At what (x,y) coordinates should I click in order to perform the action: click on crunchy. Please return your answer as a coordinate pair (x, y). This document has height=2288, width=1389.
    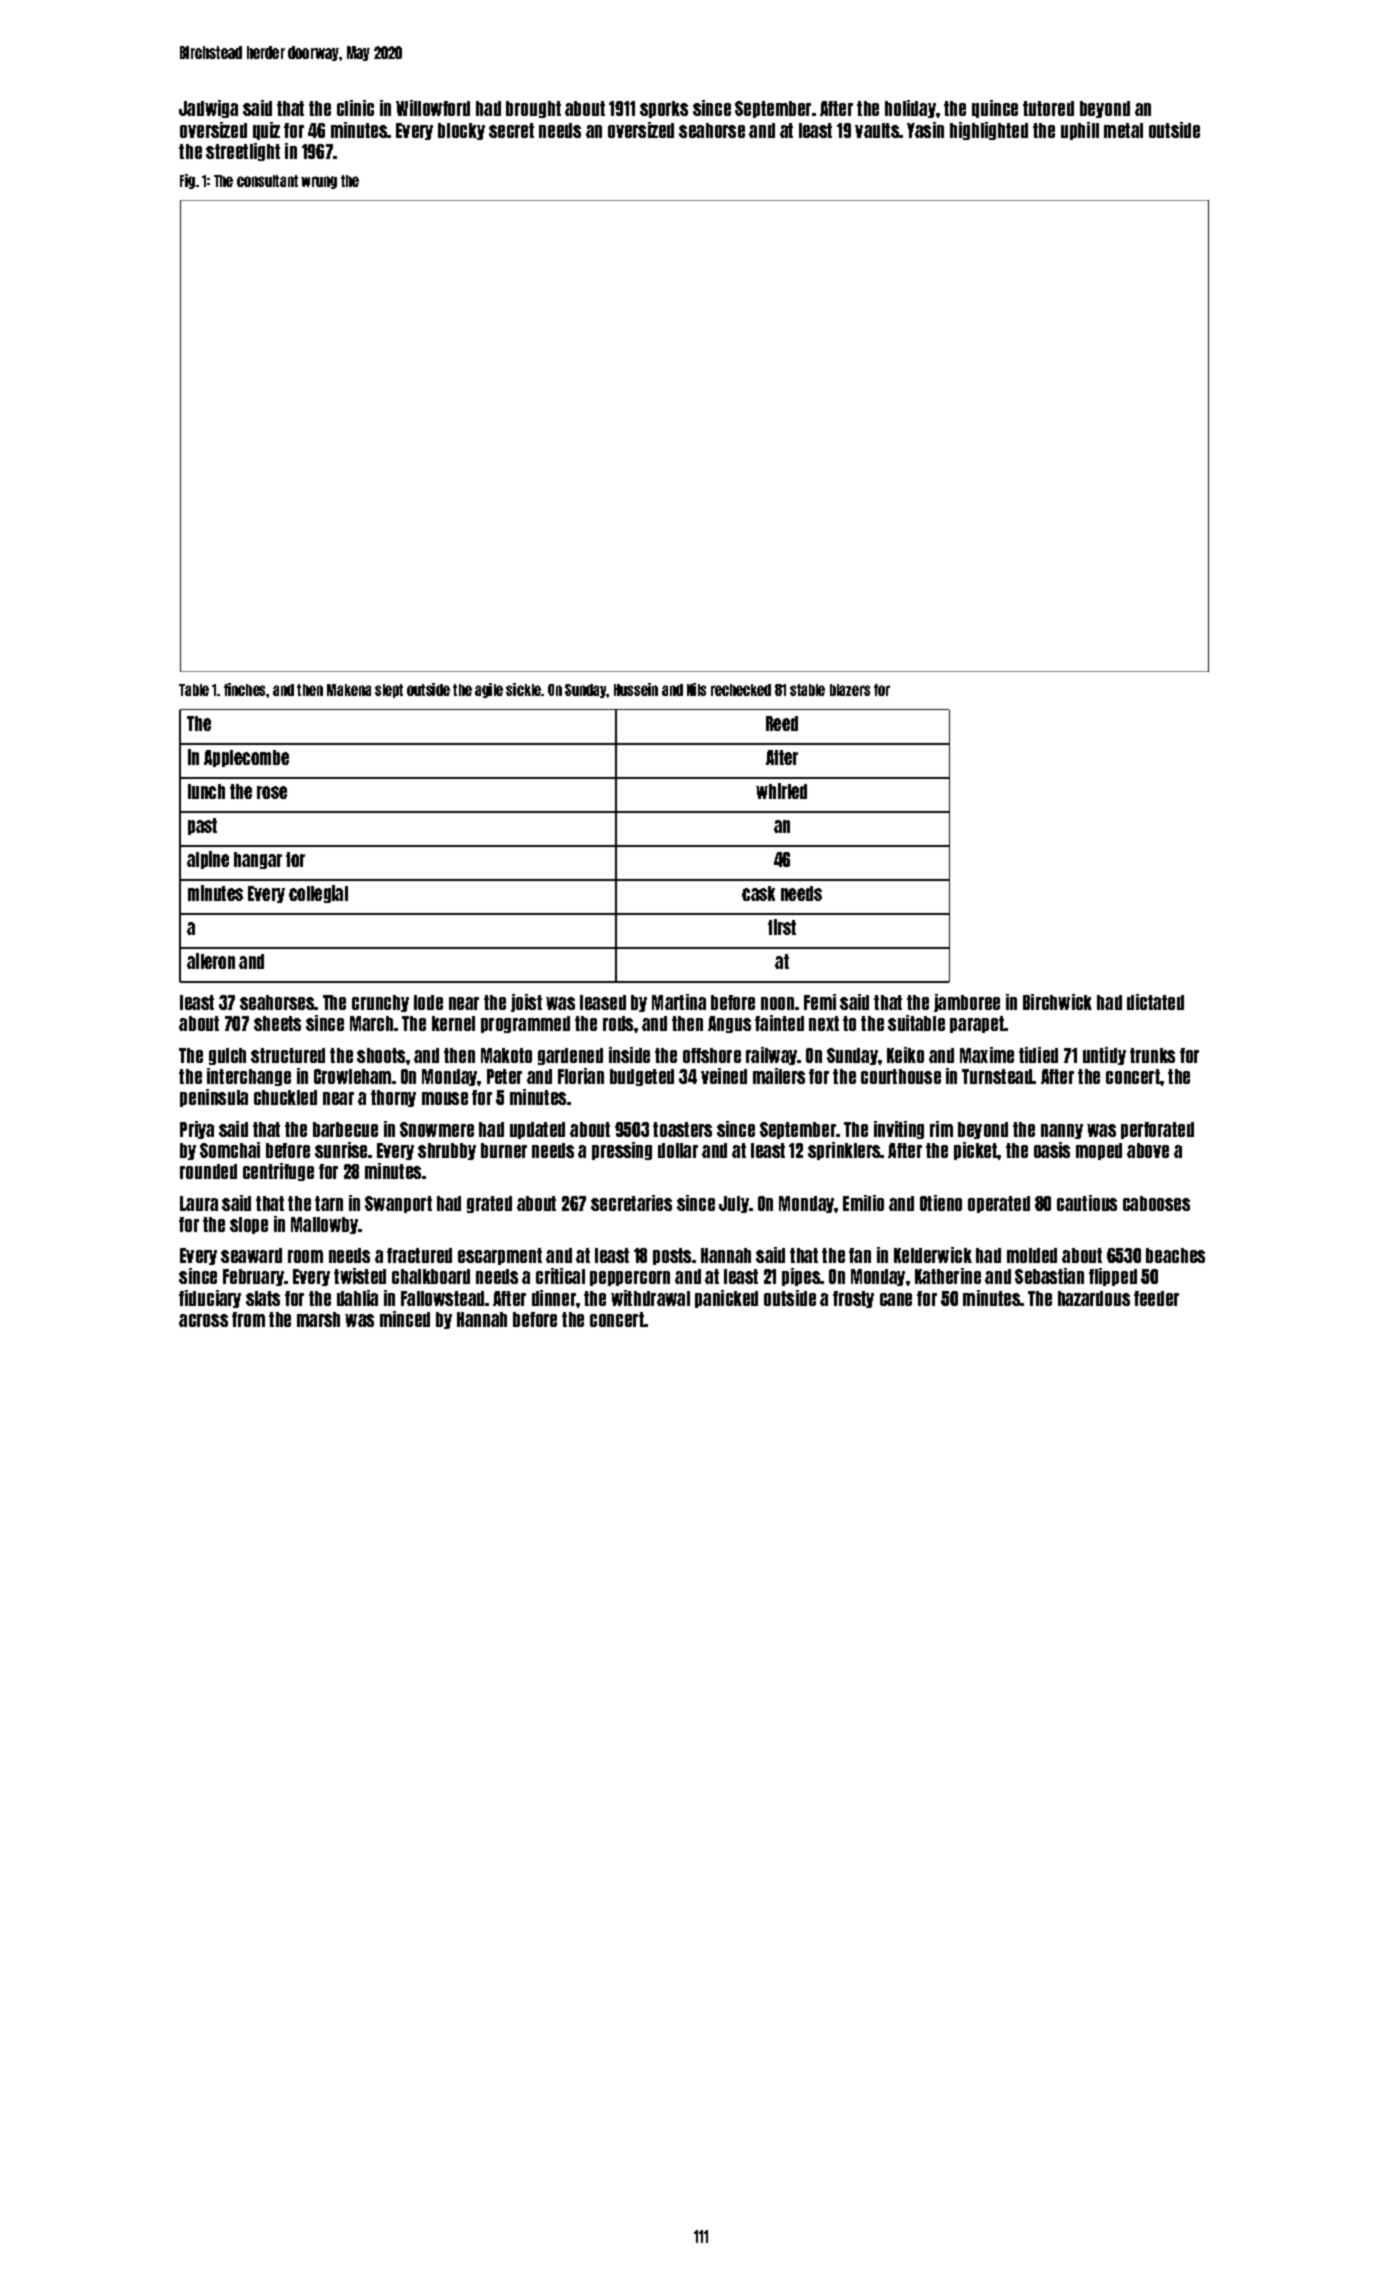
    Looking at the image, I should click on (380, 1003).
